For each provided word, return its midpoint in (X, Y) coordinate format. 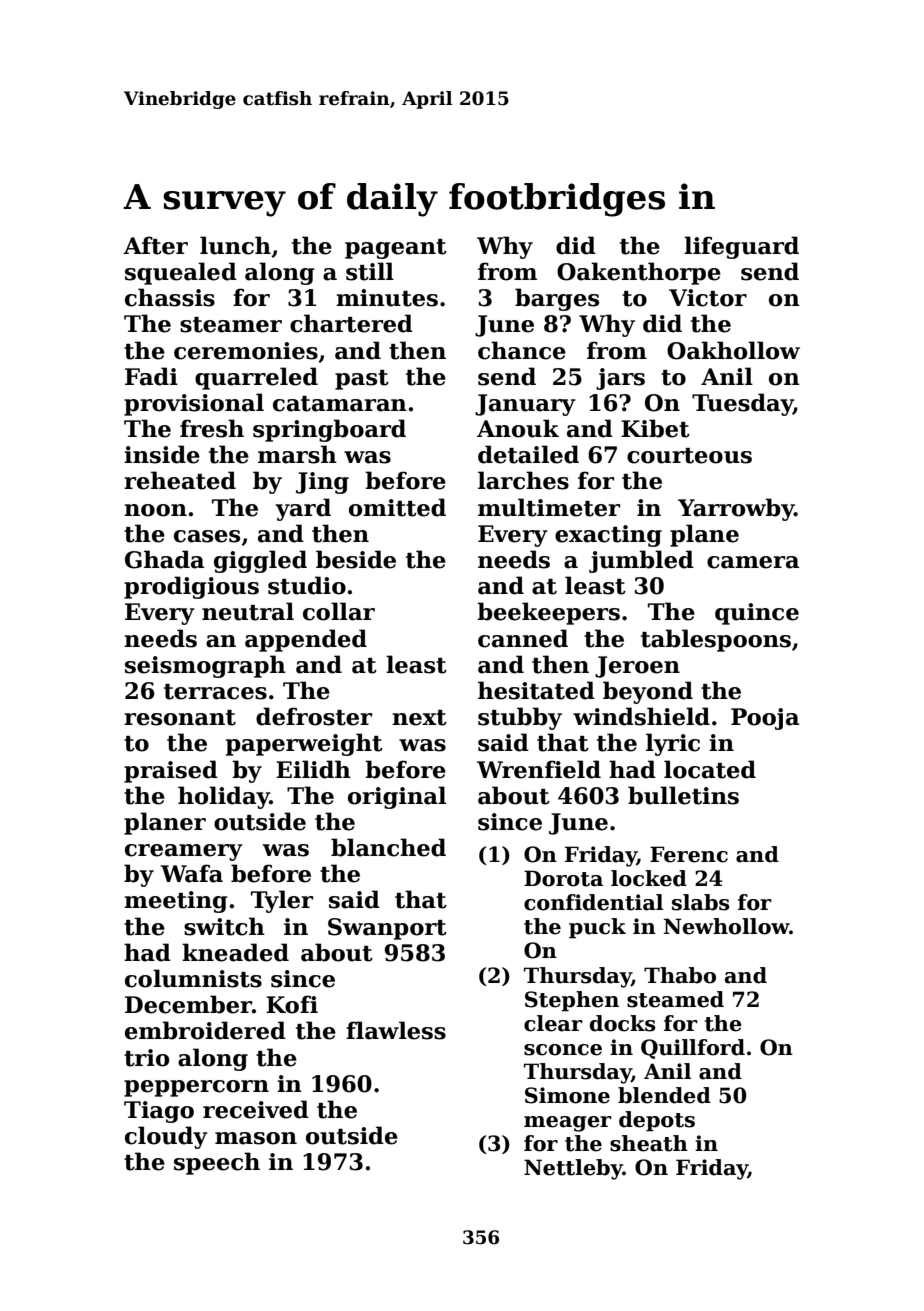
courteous (689, 456)
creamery (184, 852)
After (155, 245)
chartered (351, 323)
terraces (215, 692)
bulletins (683, 795)
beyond (648, 692)
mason (256, 1138)
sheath (649, 1143)
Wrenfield (539, 769)
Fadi (151, 376)
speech (217, 1163)
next (419, 718)
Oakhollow (733, 350)
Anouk (518, 428)
